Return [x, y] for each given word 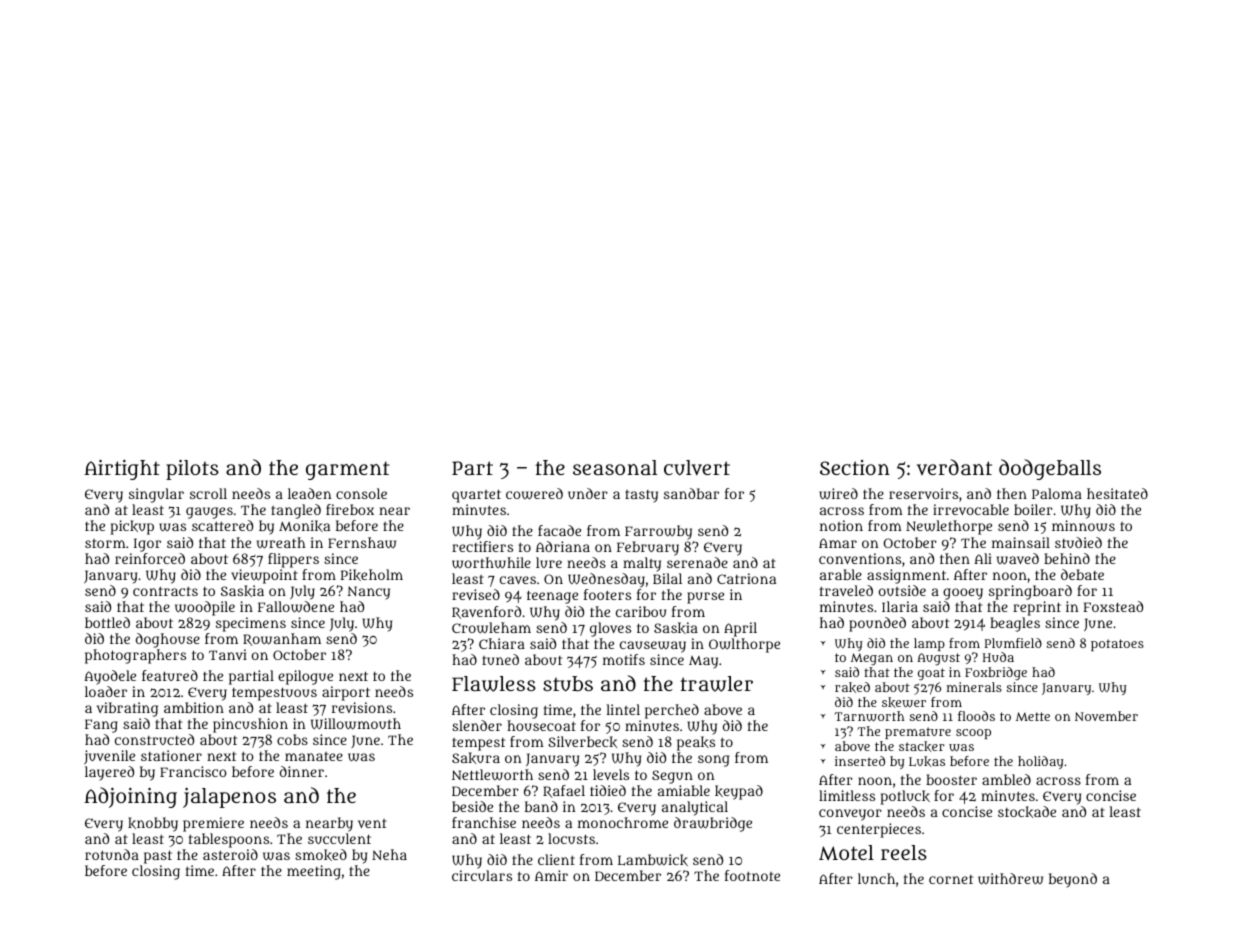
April [740, 629]
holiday [1041, 762]
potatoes [1117, 645]
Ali [983, 558]
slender [477, 725]
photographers [135, 656]
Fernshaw [362, 543]
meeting [314, 872]
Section [855, 467]
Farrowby [658, 532]
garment [347, 470]
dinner [302, 771]
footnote [752, 875]
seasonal [615, 467]
